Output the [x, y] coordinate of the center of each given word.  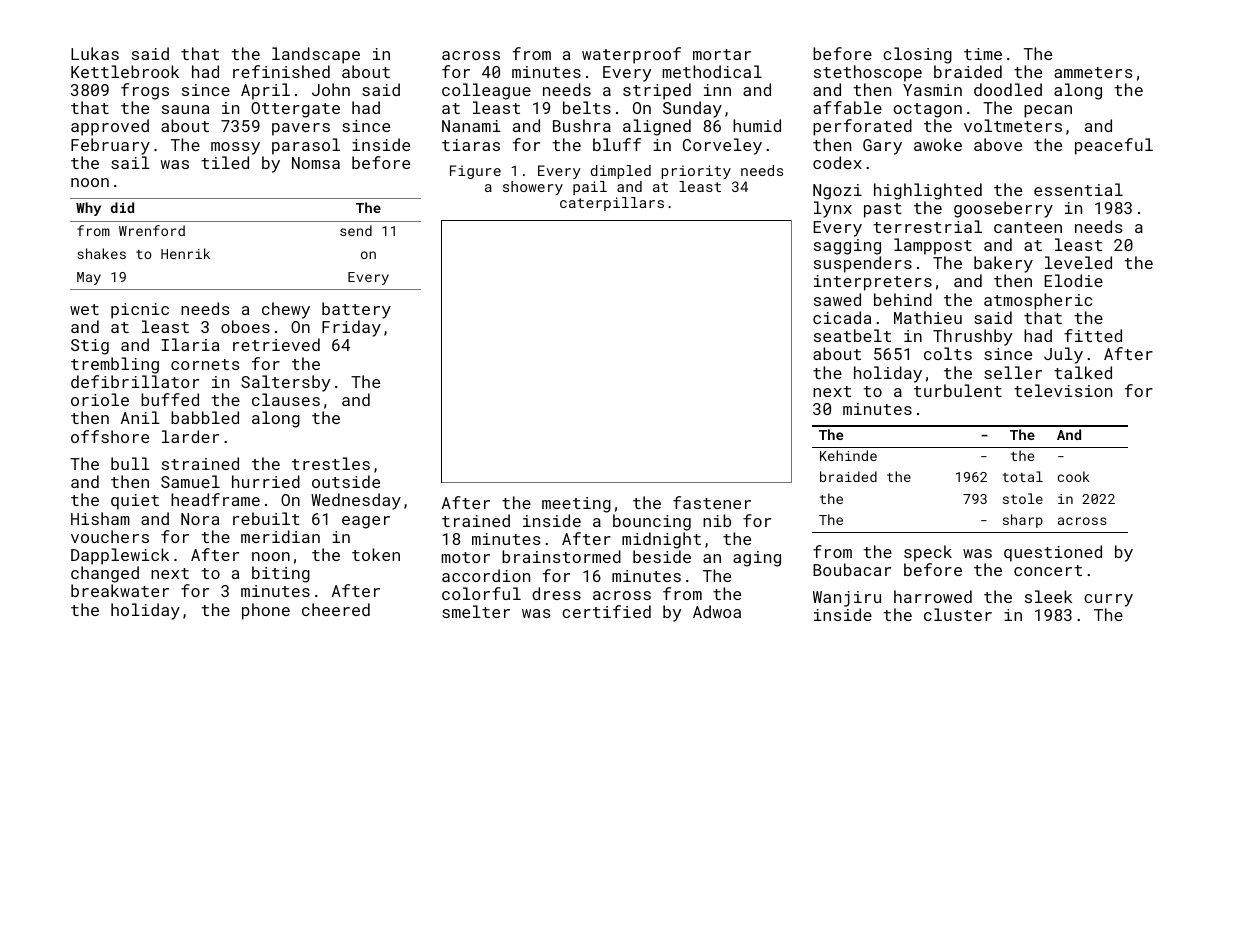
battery [356, 310]
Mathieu [928, 317]
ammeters [1093, 72]
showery [533, 188]
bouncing [652, 522]
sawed [837, 299]
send [356, 230]
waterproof [631, 55]
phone [266, 611]
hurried [266, 481]
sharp [1023, 521]
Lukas [95, 53]
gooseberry [1003, 209]
